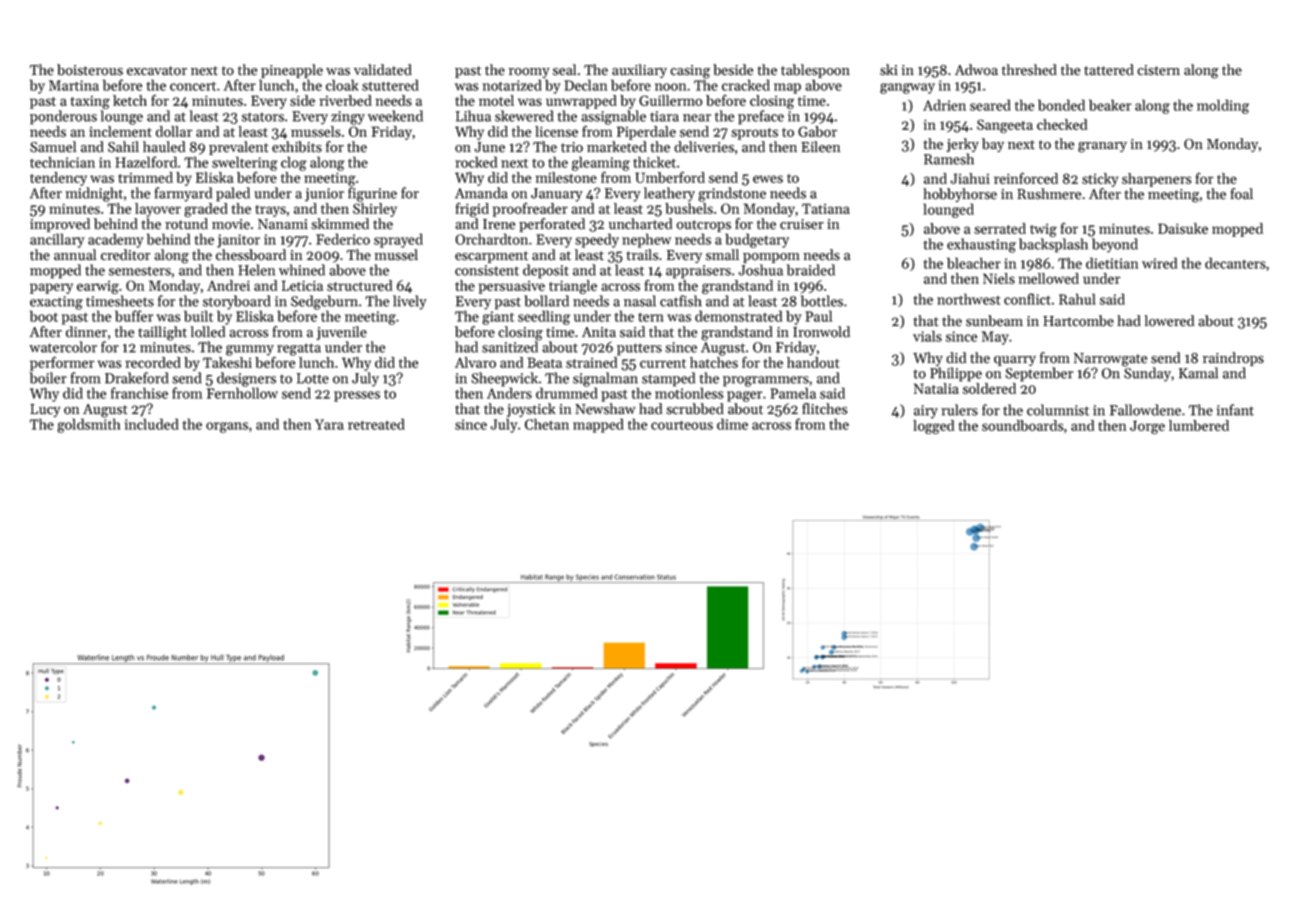 This document has height=924, width=1308. Describe the element at coordinates (496, 100) in the document. I see `motel` at that location.
